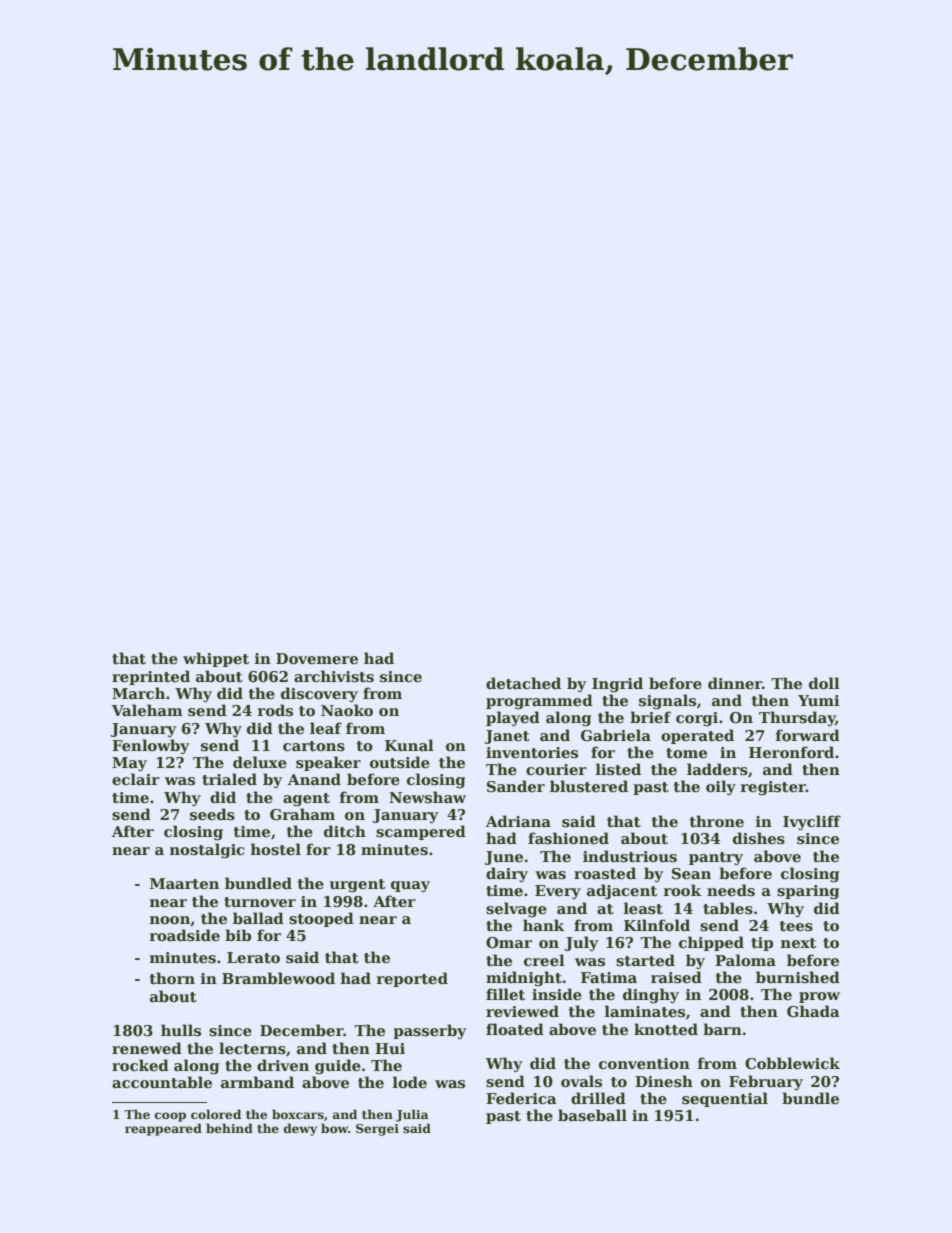 Image resolution: width=952 pixels, height=1233 pixels. Describe the element at coordinates (172, 978) in the screenshot. I see `thorn` at that location.
